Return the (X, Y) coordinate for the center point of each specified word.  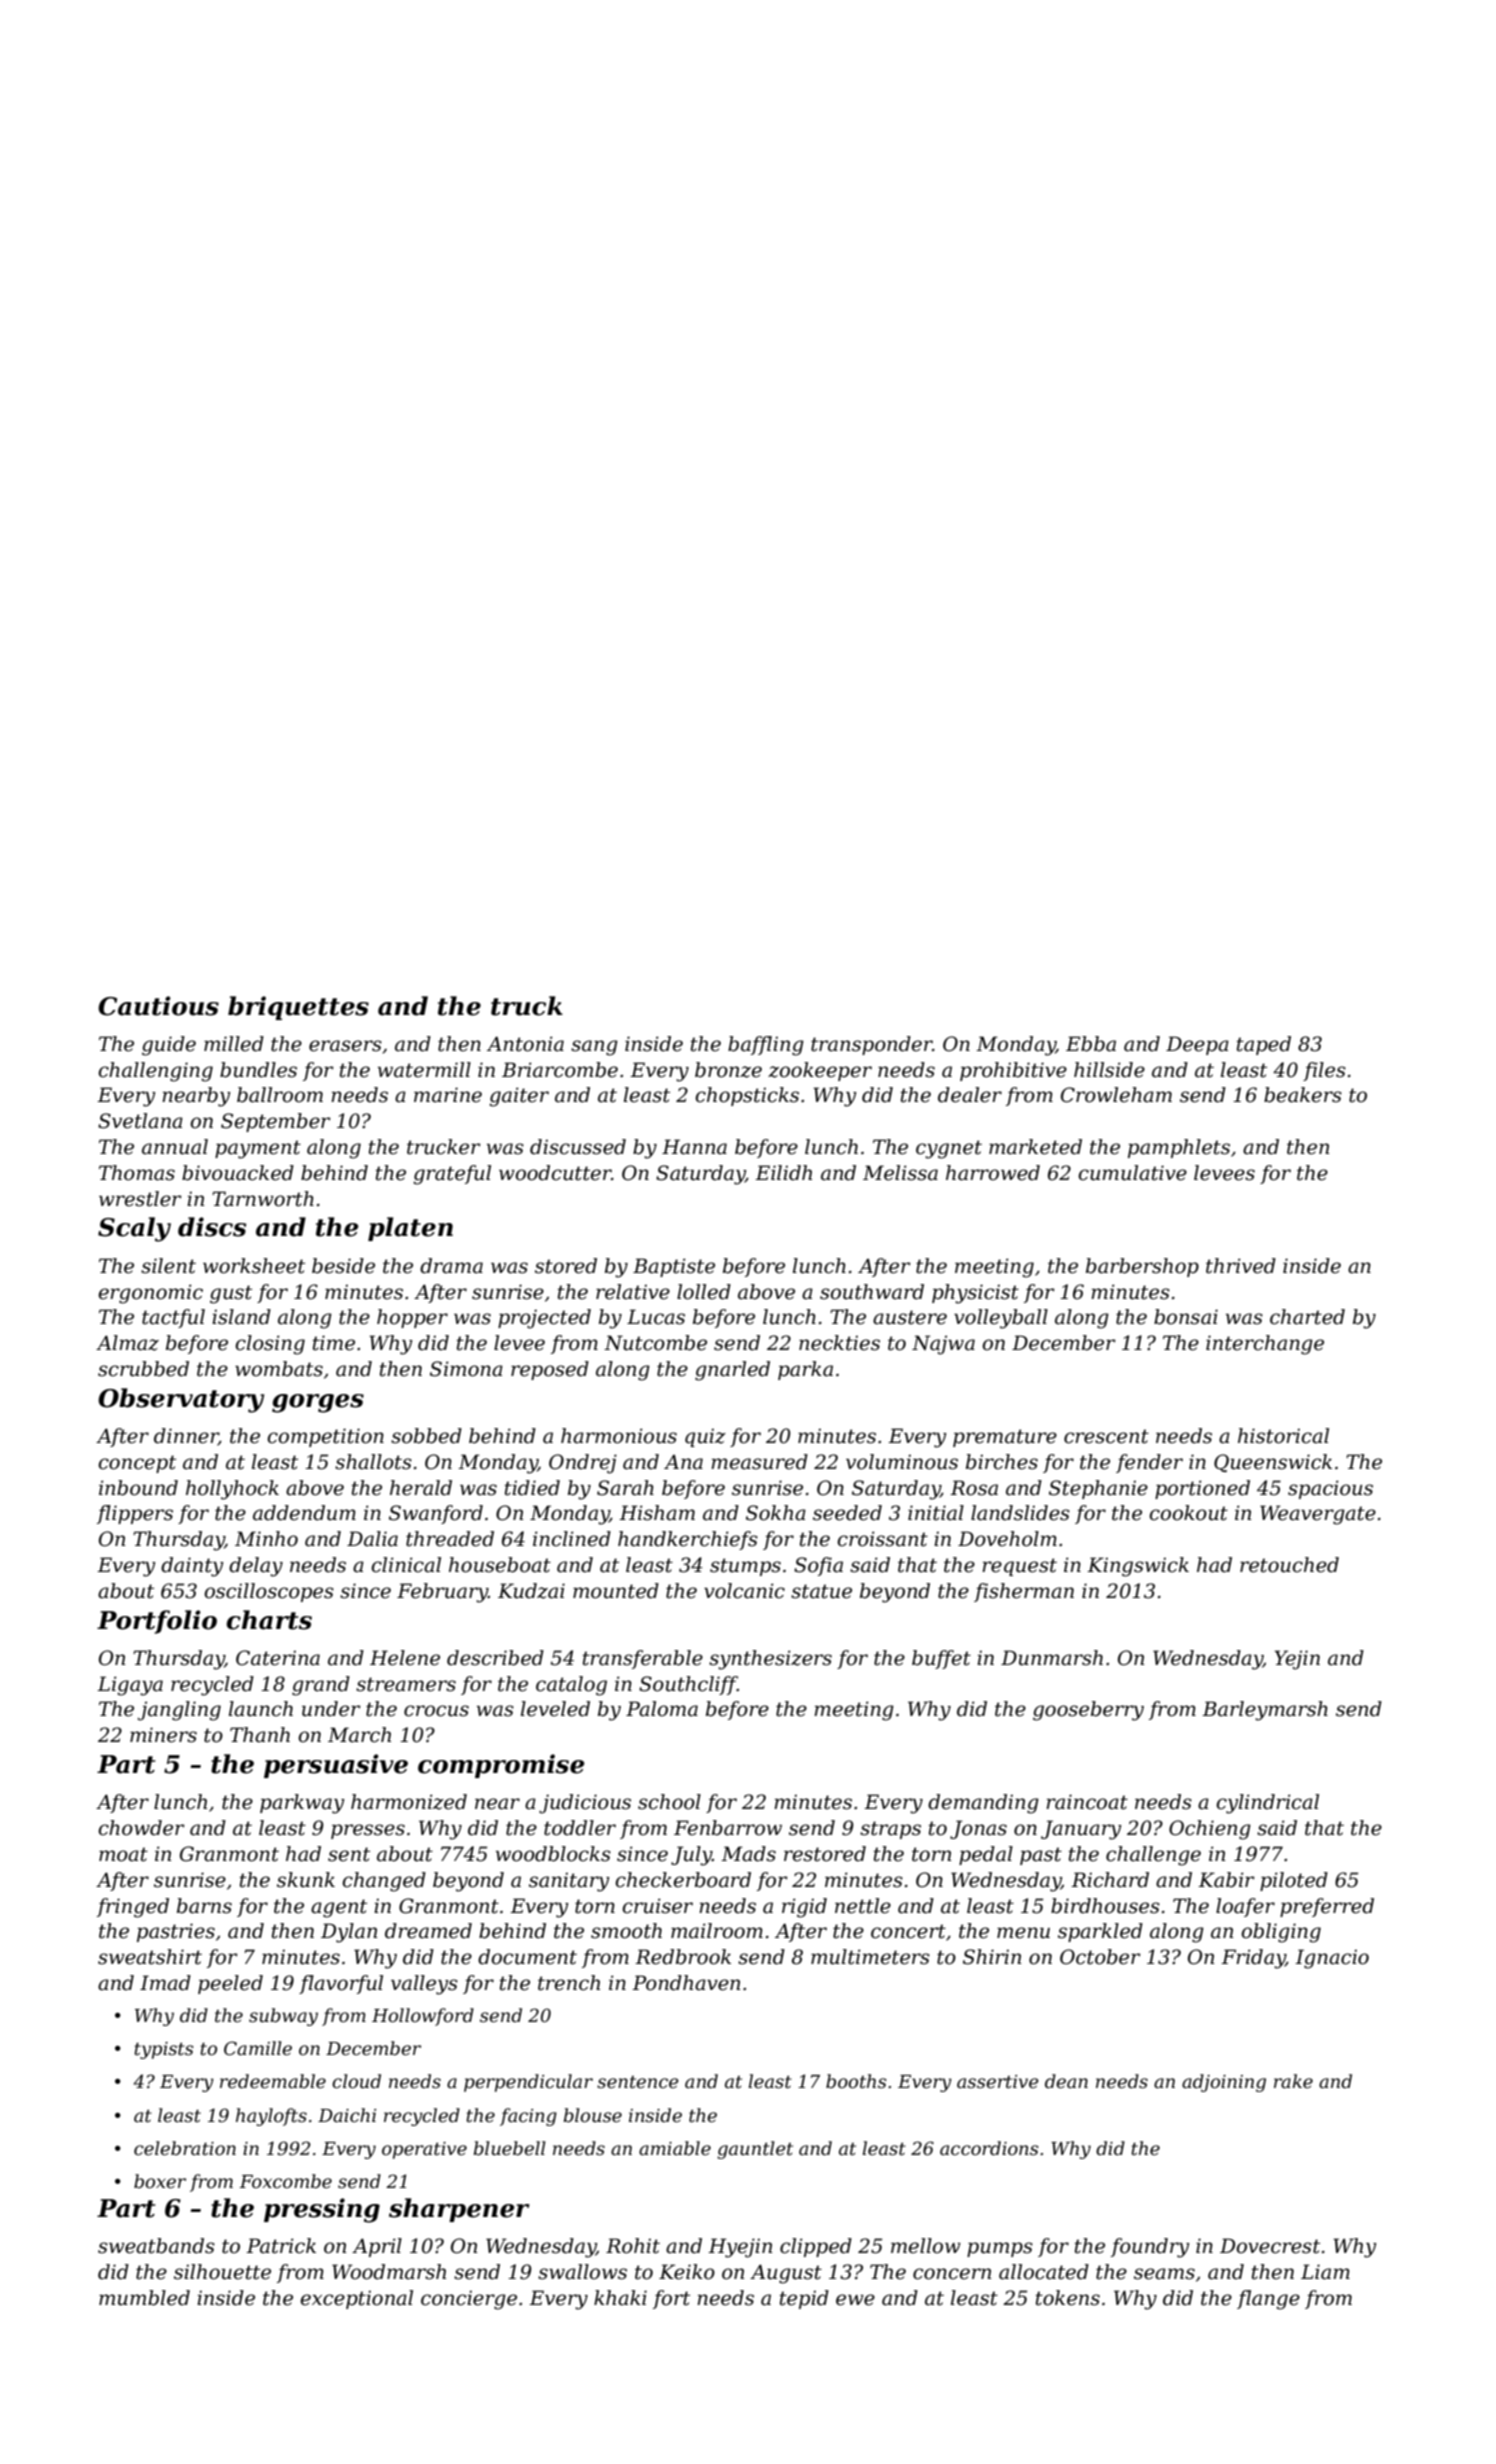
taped (1264, 1045)
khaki (620, 2298)
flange (1268, 2300)
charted (1307, 1317)
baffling (766, 1046)
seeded (847, 1513)
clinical (406, 1565)
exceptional (356, 2299)
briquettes (298, 1008)
